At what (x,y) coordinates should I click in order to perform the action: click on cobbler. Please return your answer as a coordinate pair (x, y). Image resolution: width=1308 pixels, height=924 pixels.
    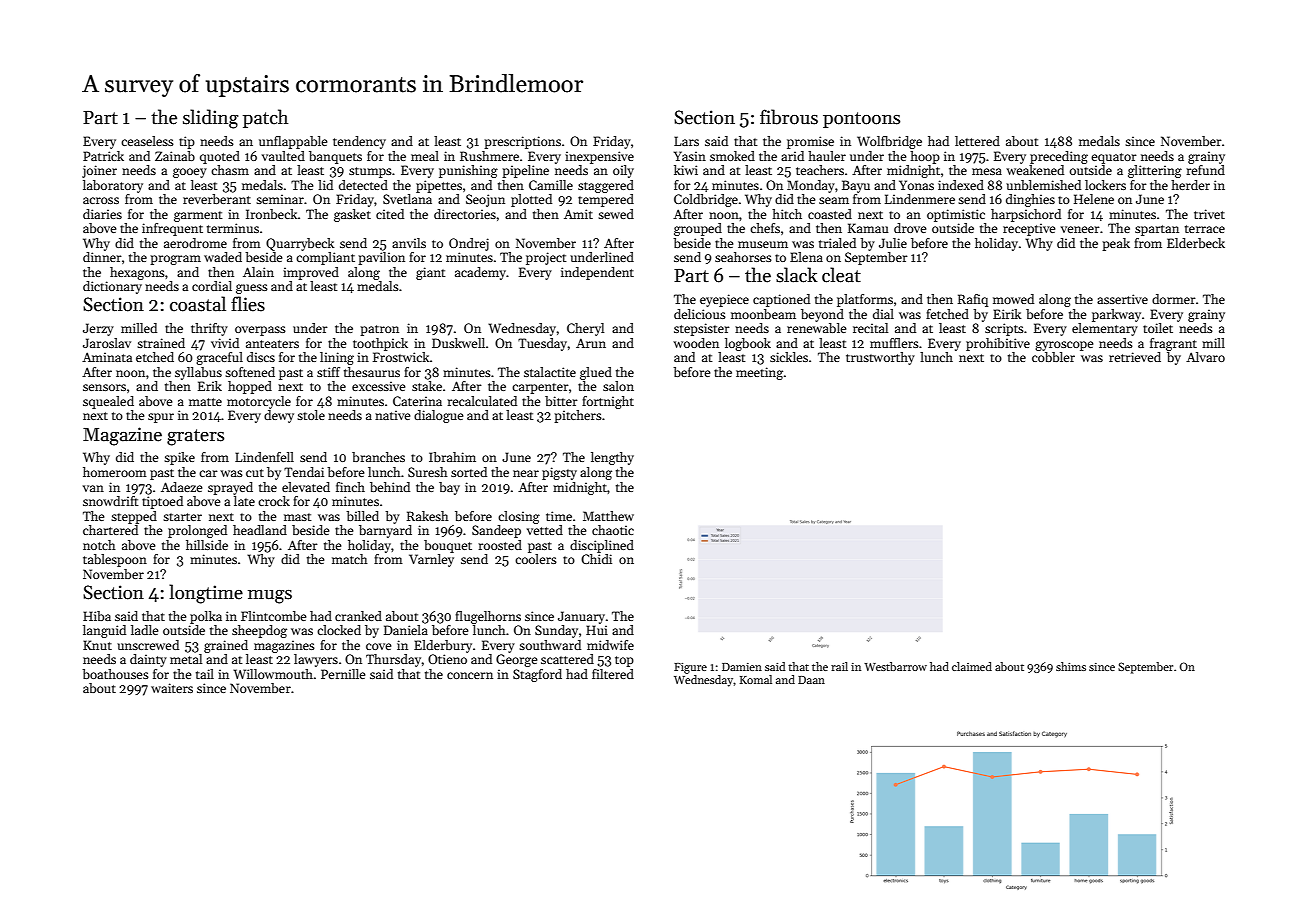
    Looking at the image, I should click on (1053, 357).
